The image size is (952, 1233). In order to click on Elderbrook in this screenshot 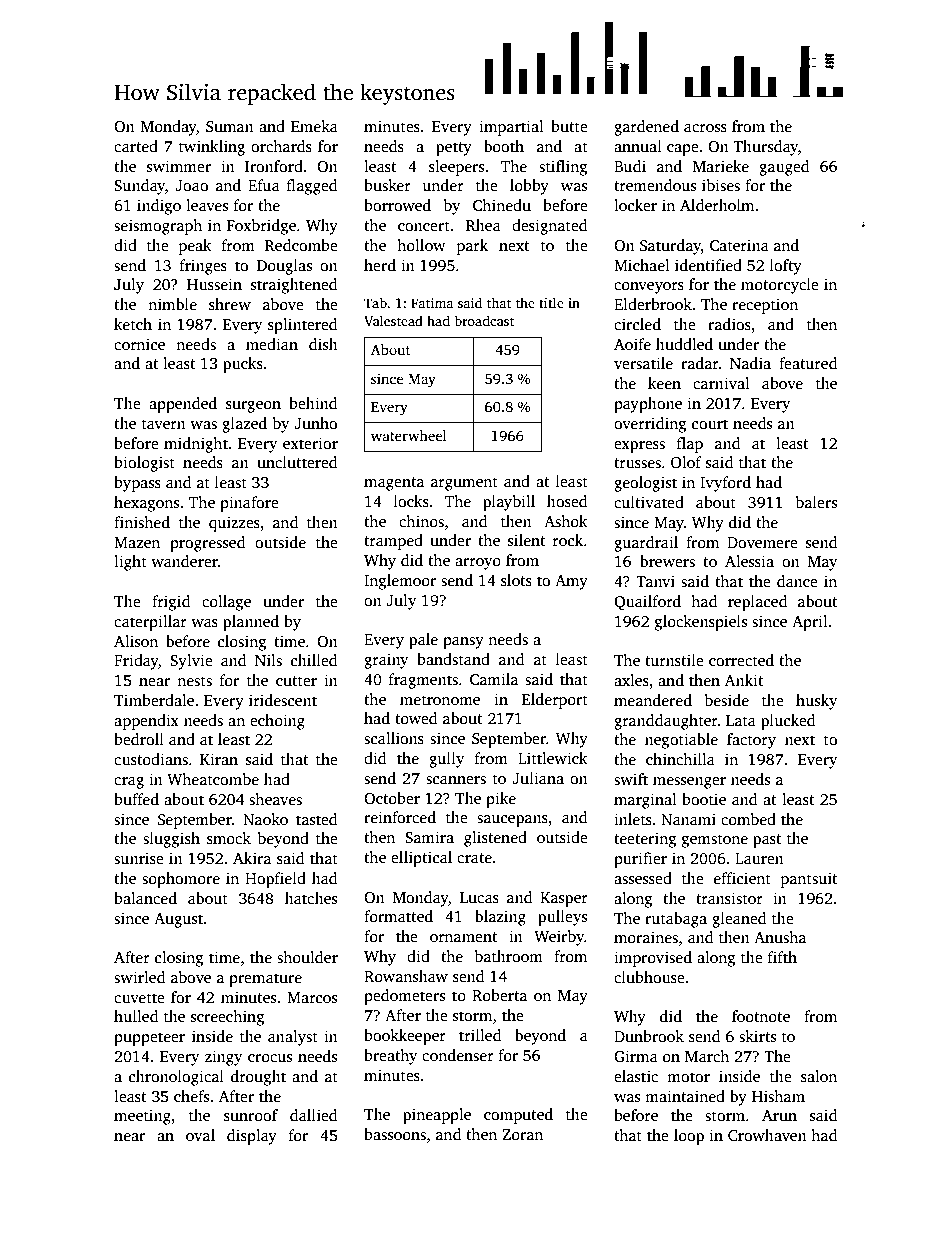, I will do `click(653, 304)`.
